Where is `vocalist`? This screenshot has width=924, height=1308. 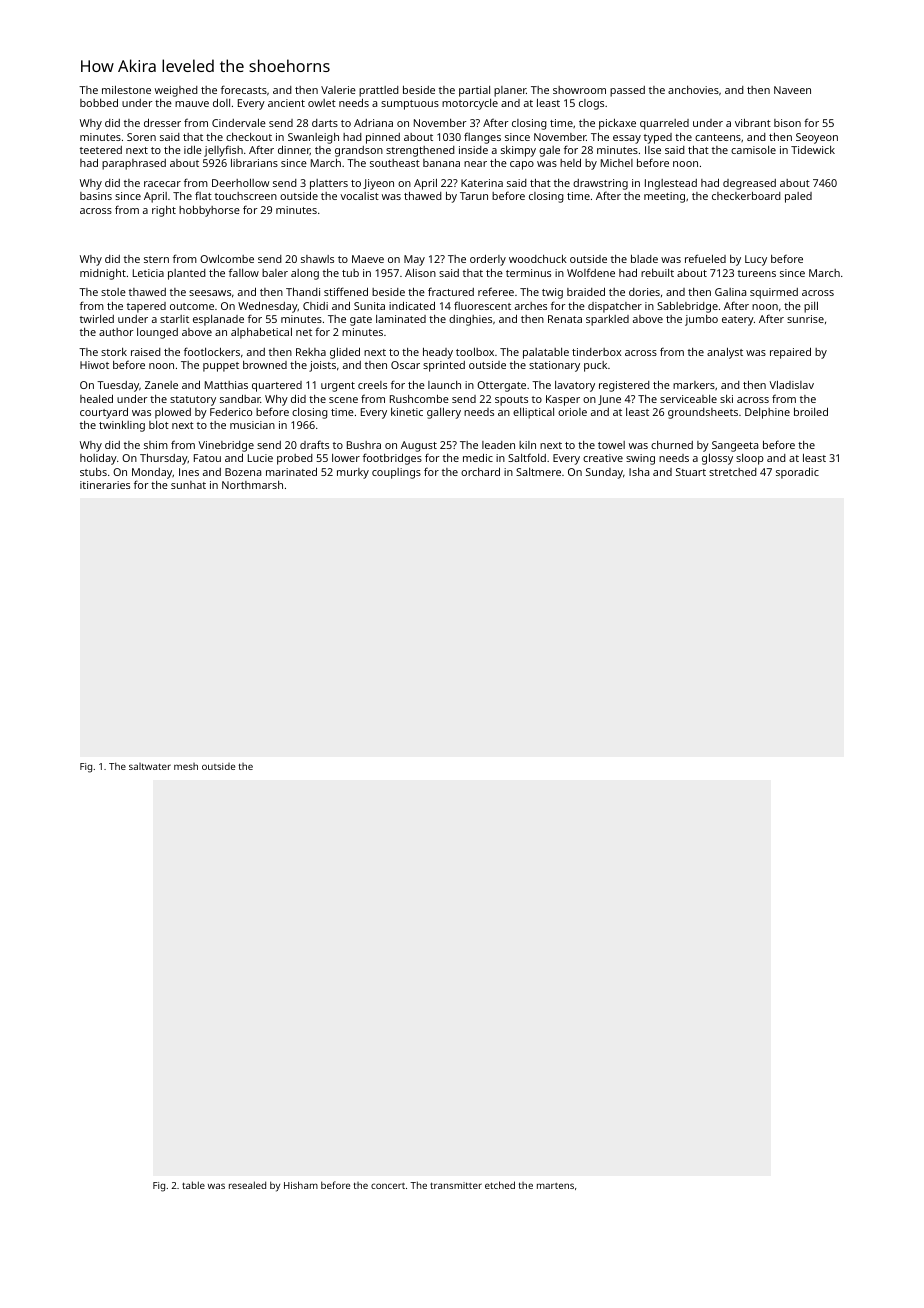
vocalist is located at coordinates (359, 196).
